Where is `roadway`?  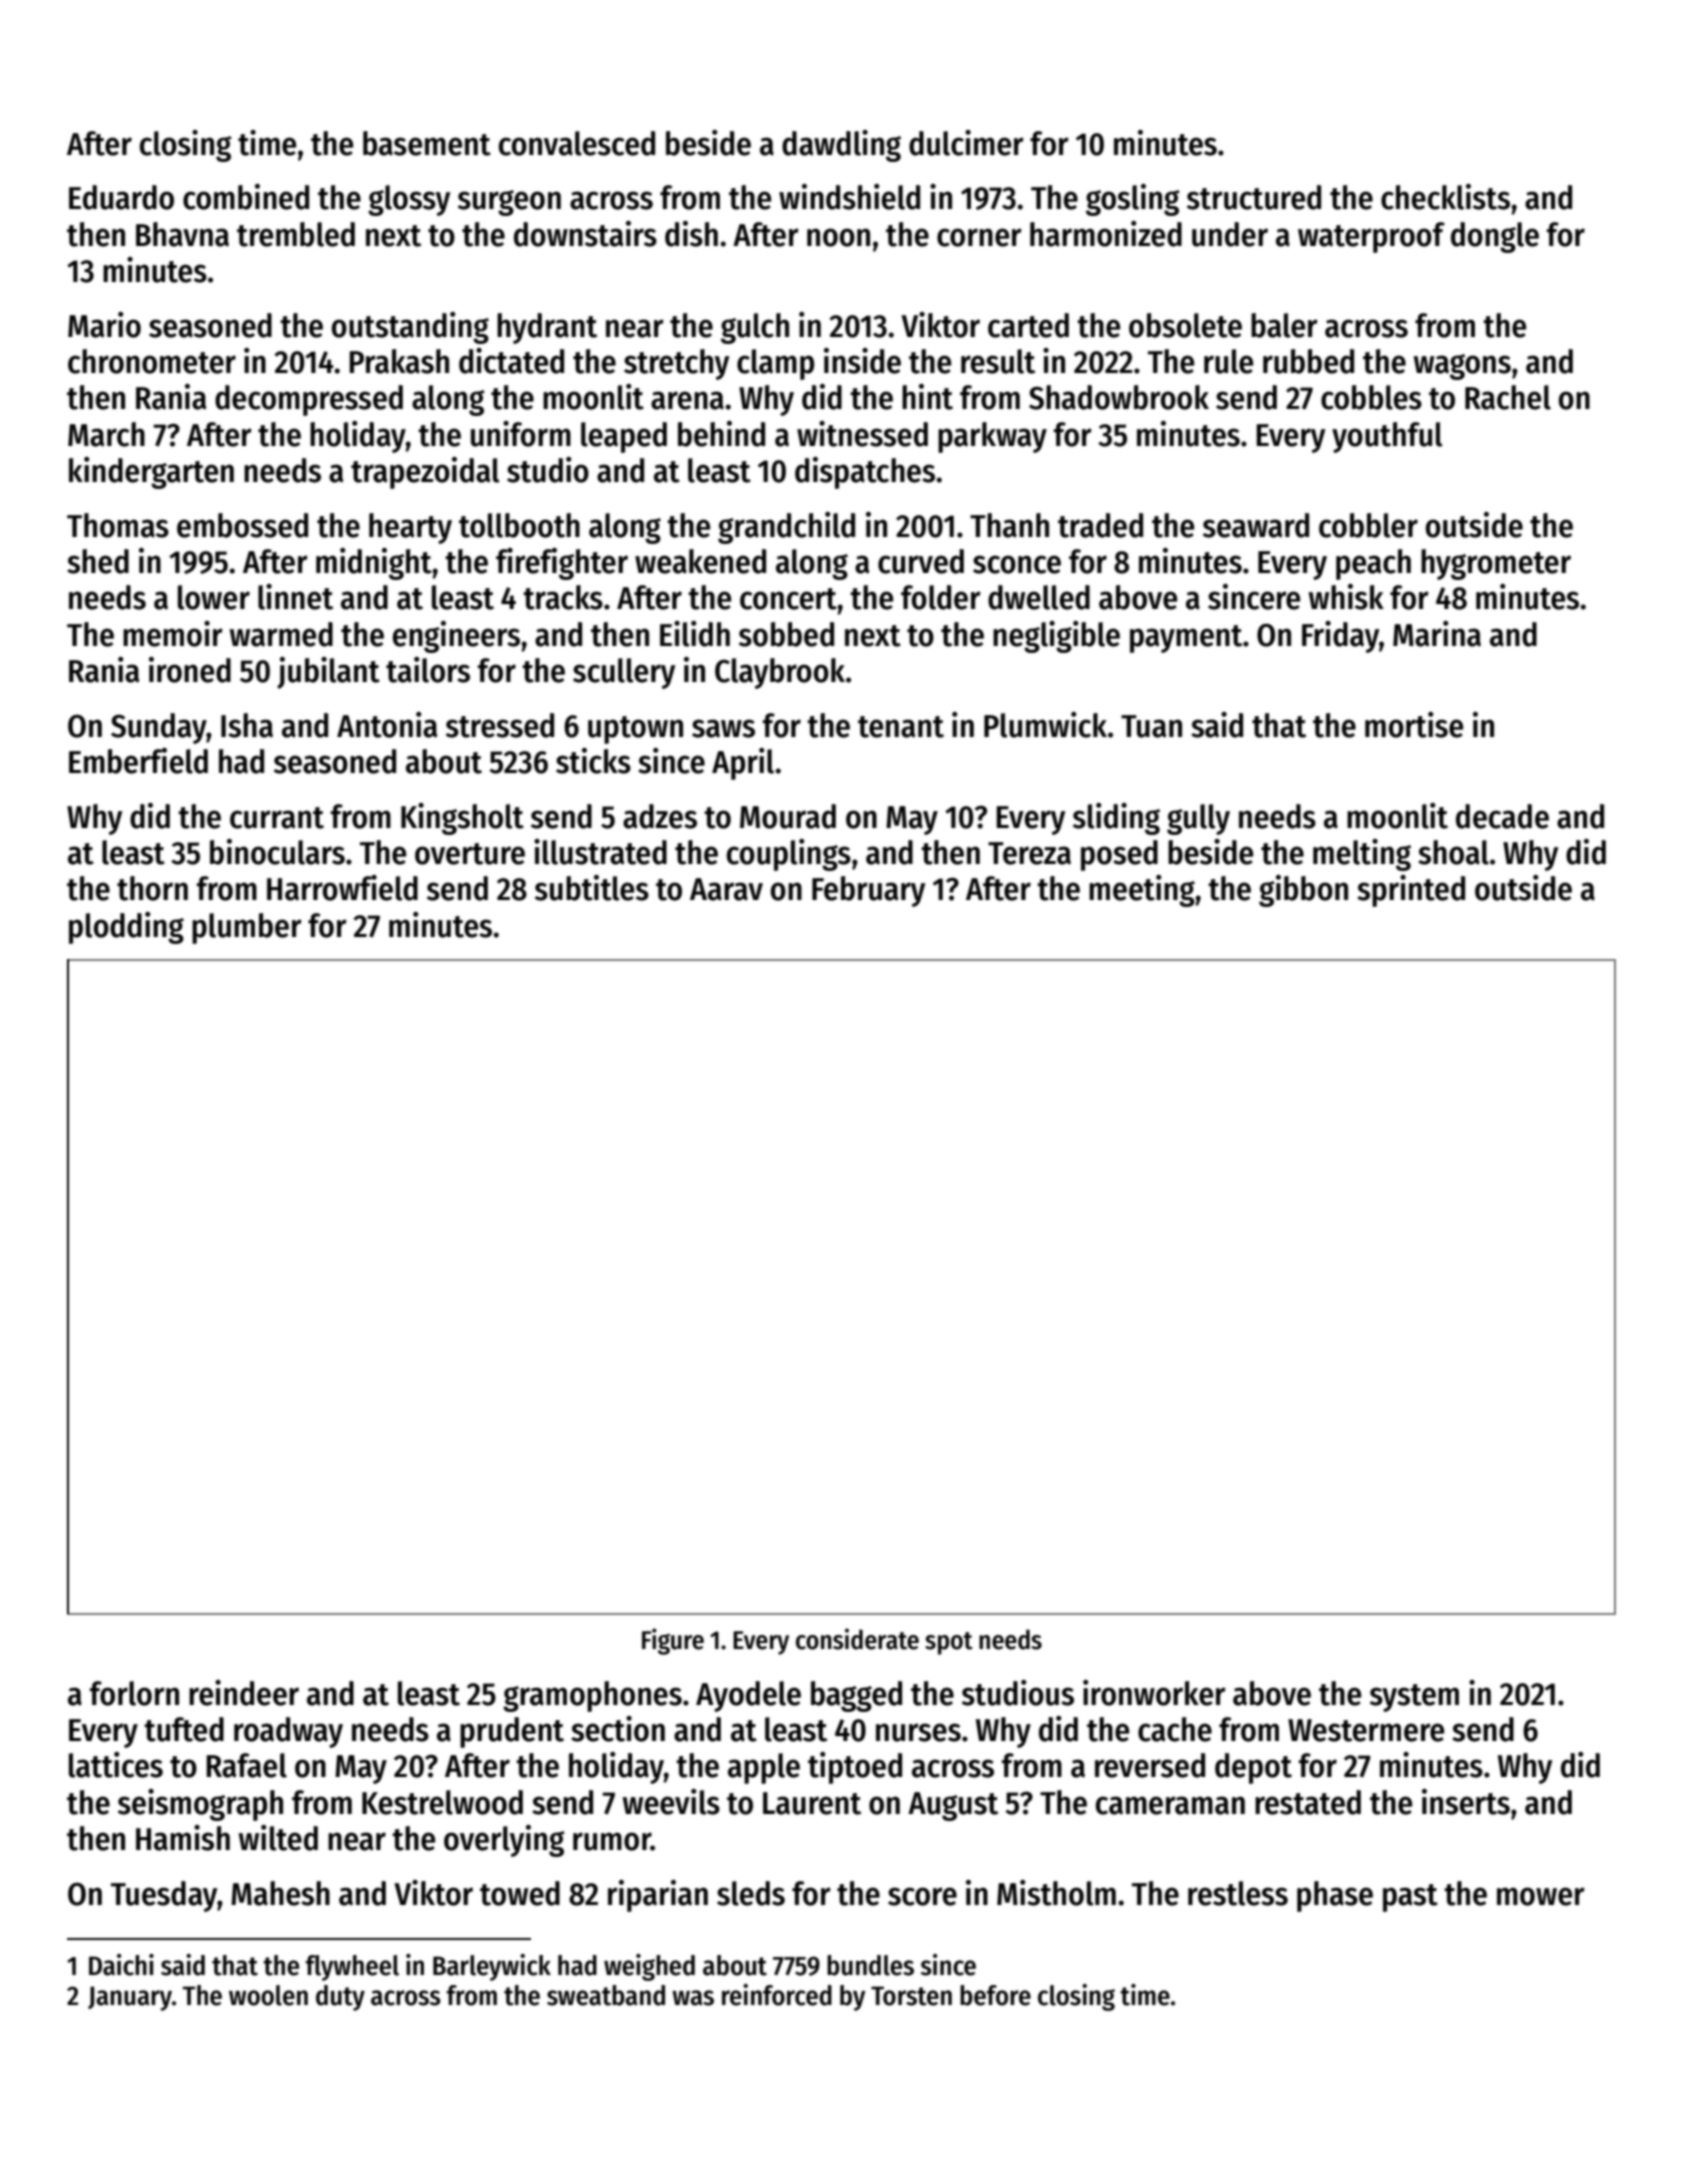
roadway is located at coordinates (288, 1732).
